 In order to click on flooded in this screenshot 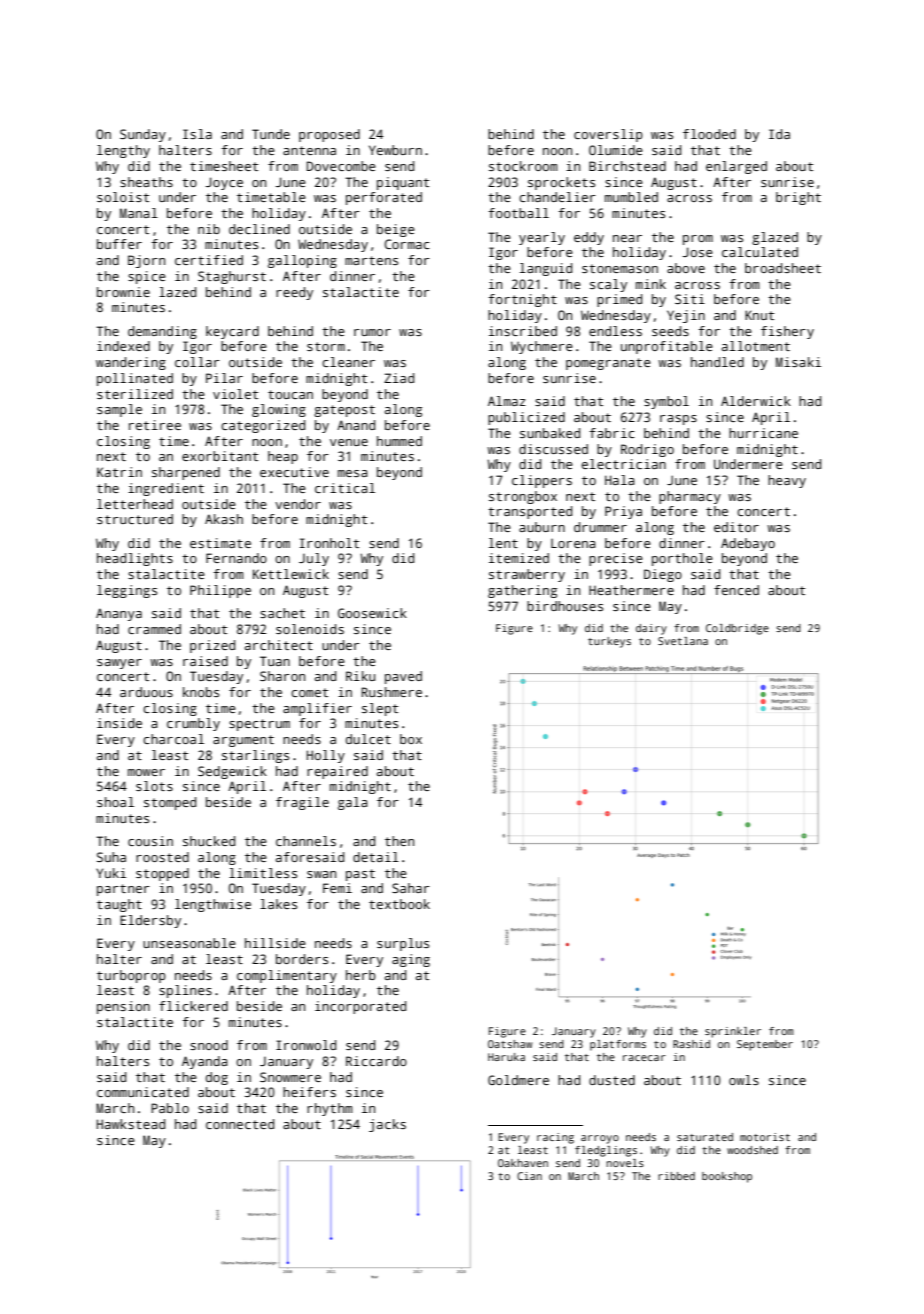, I will do `click(709, 134)`.
